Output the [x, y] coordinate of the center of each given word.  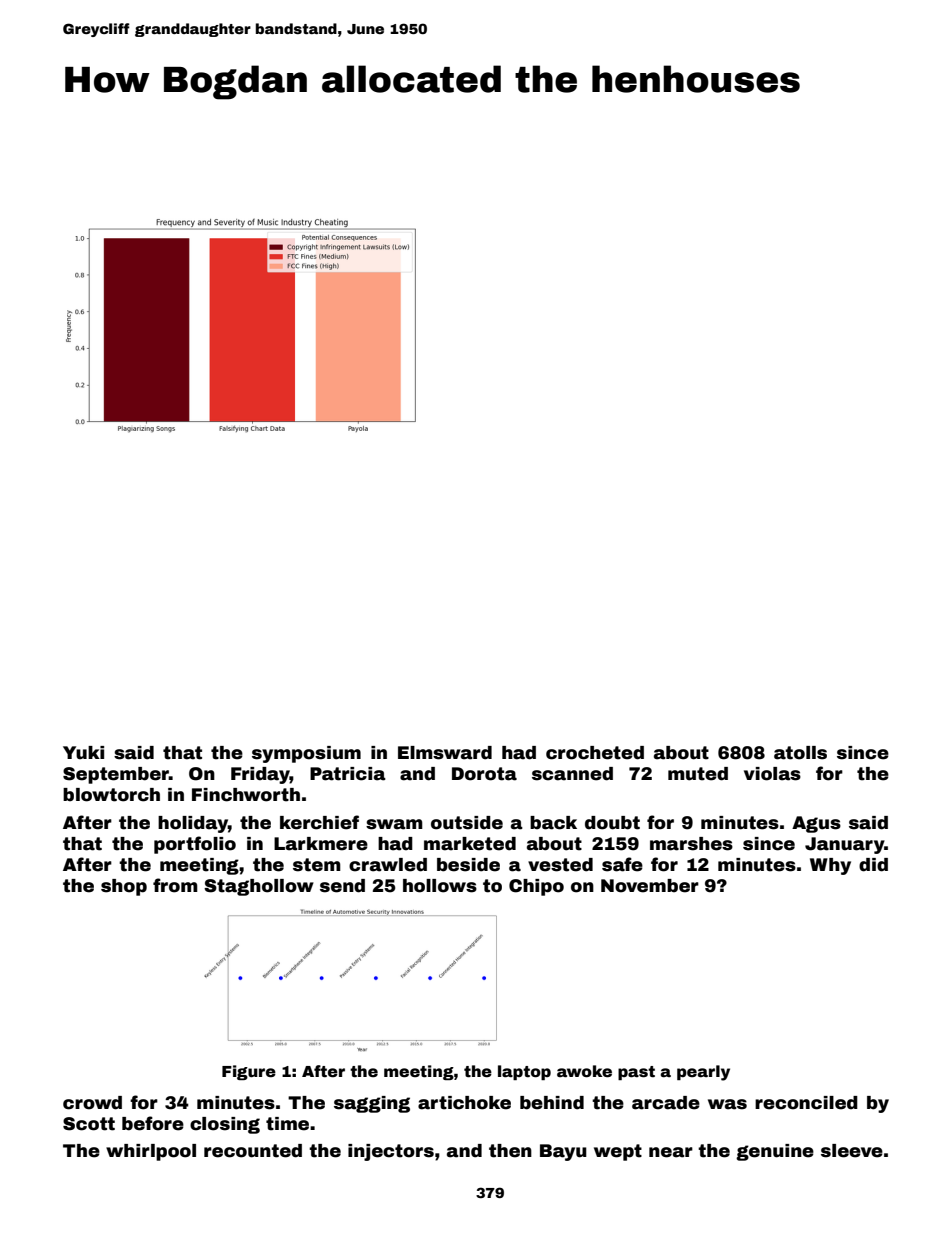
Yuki [83, 753]
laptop [524, 1072]
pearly [703, 1073]
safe [622, 864]
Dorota [484, 774]
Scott [89, 1124]
